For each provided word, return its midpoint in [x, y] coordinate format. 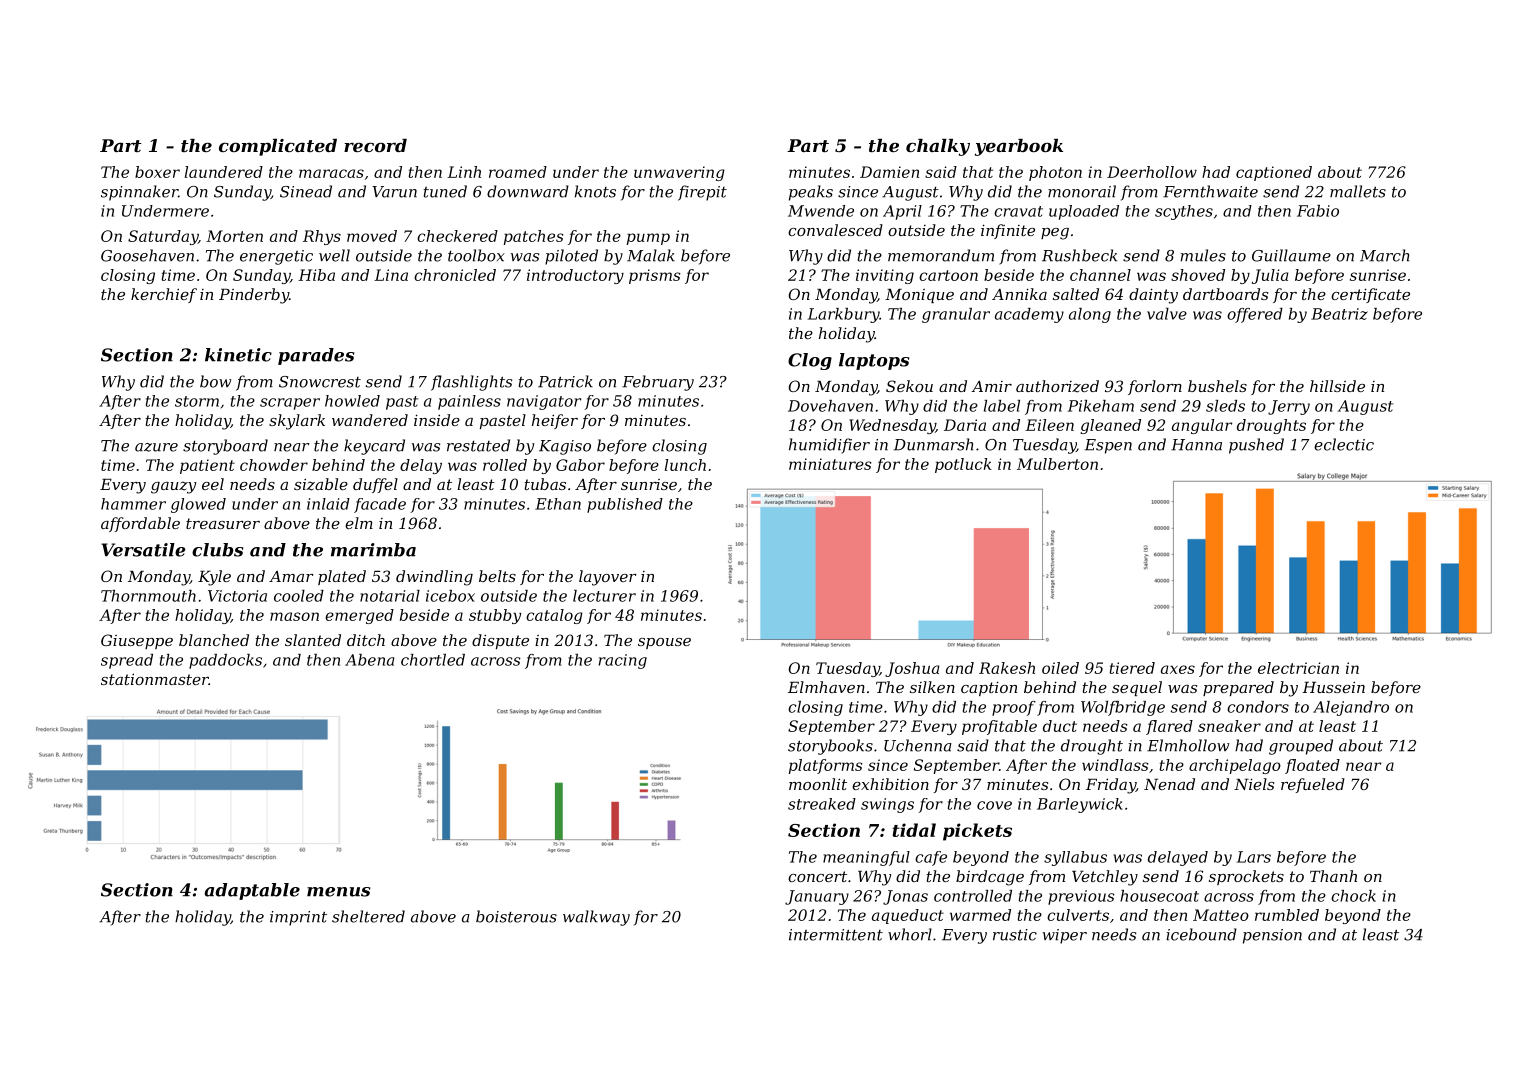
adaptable [252, 891]
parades [316, 356]
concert [817, 876]
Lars [1254, 857]
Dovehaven [830, 406]
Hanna [1196, 445]
